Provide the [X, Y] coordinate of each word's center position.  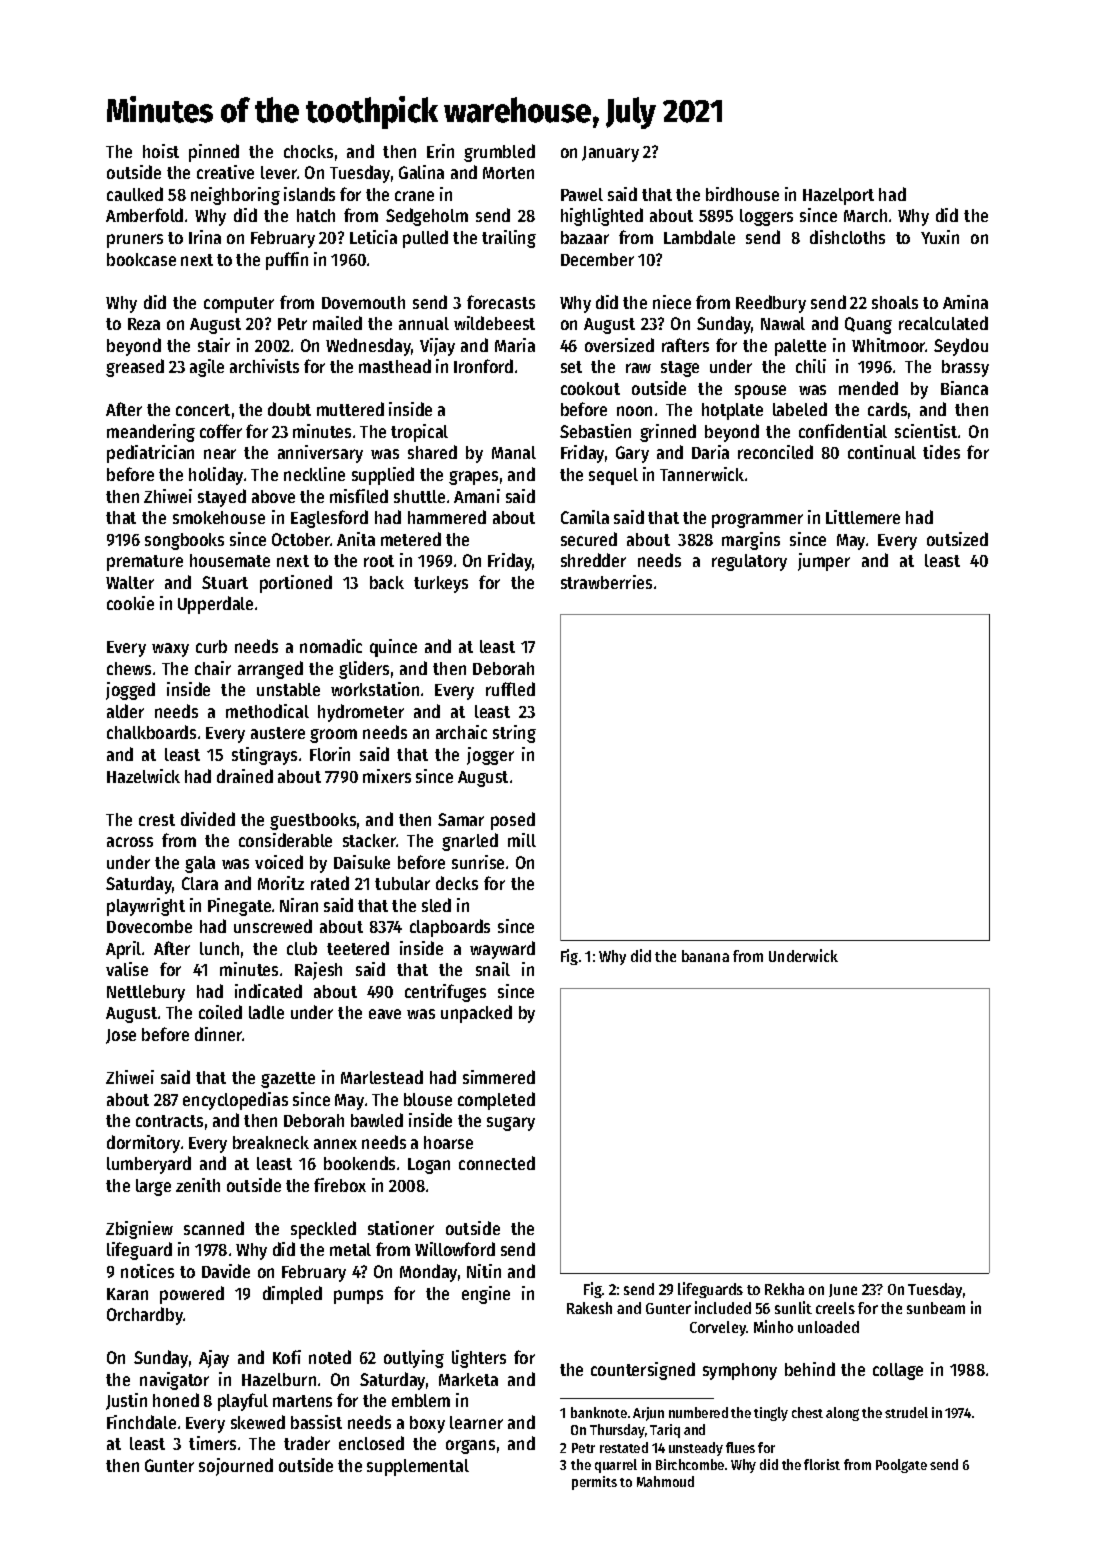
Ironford [483, 366]
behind [810, 1369]
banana [705, 956]
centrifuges [445, 993]
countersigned [643, 1371]
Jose [121, 1036]
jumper [824, 562]
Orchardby [145, 1316]
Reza [144, 324]
